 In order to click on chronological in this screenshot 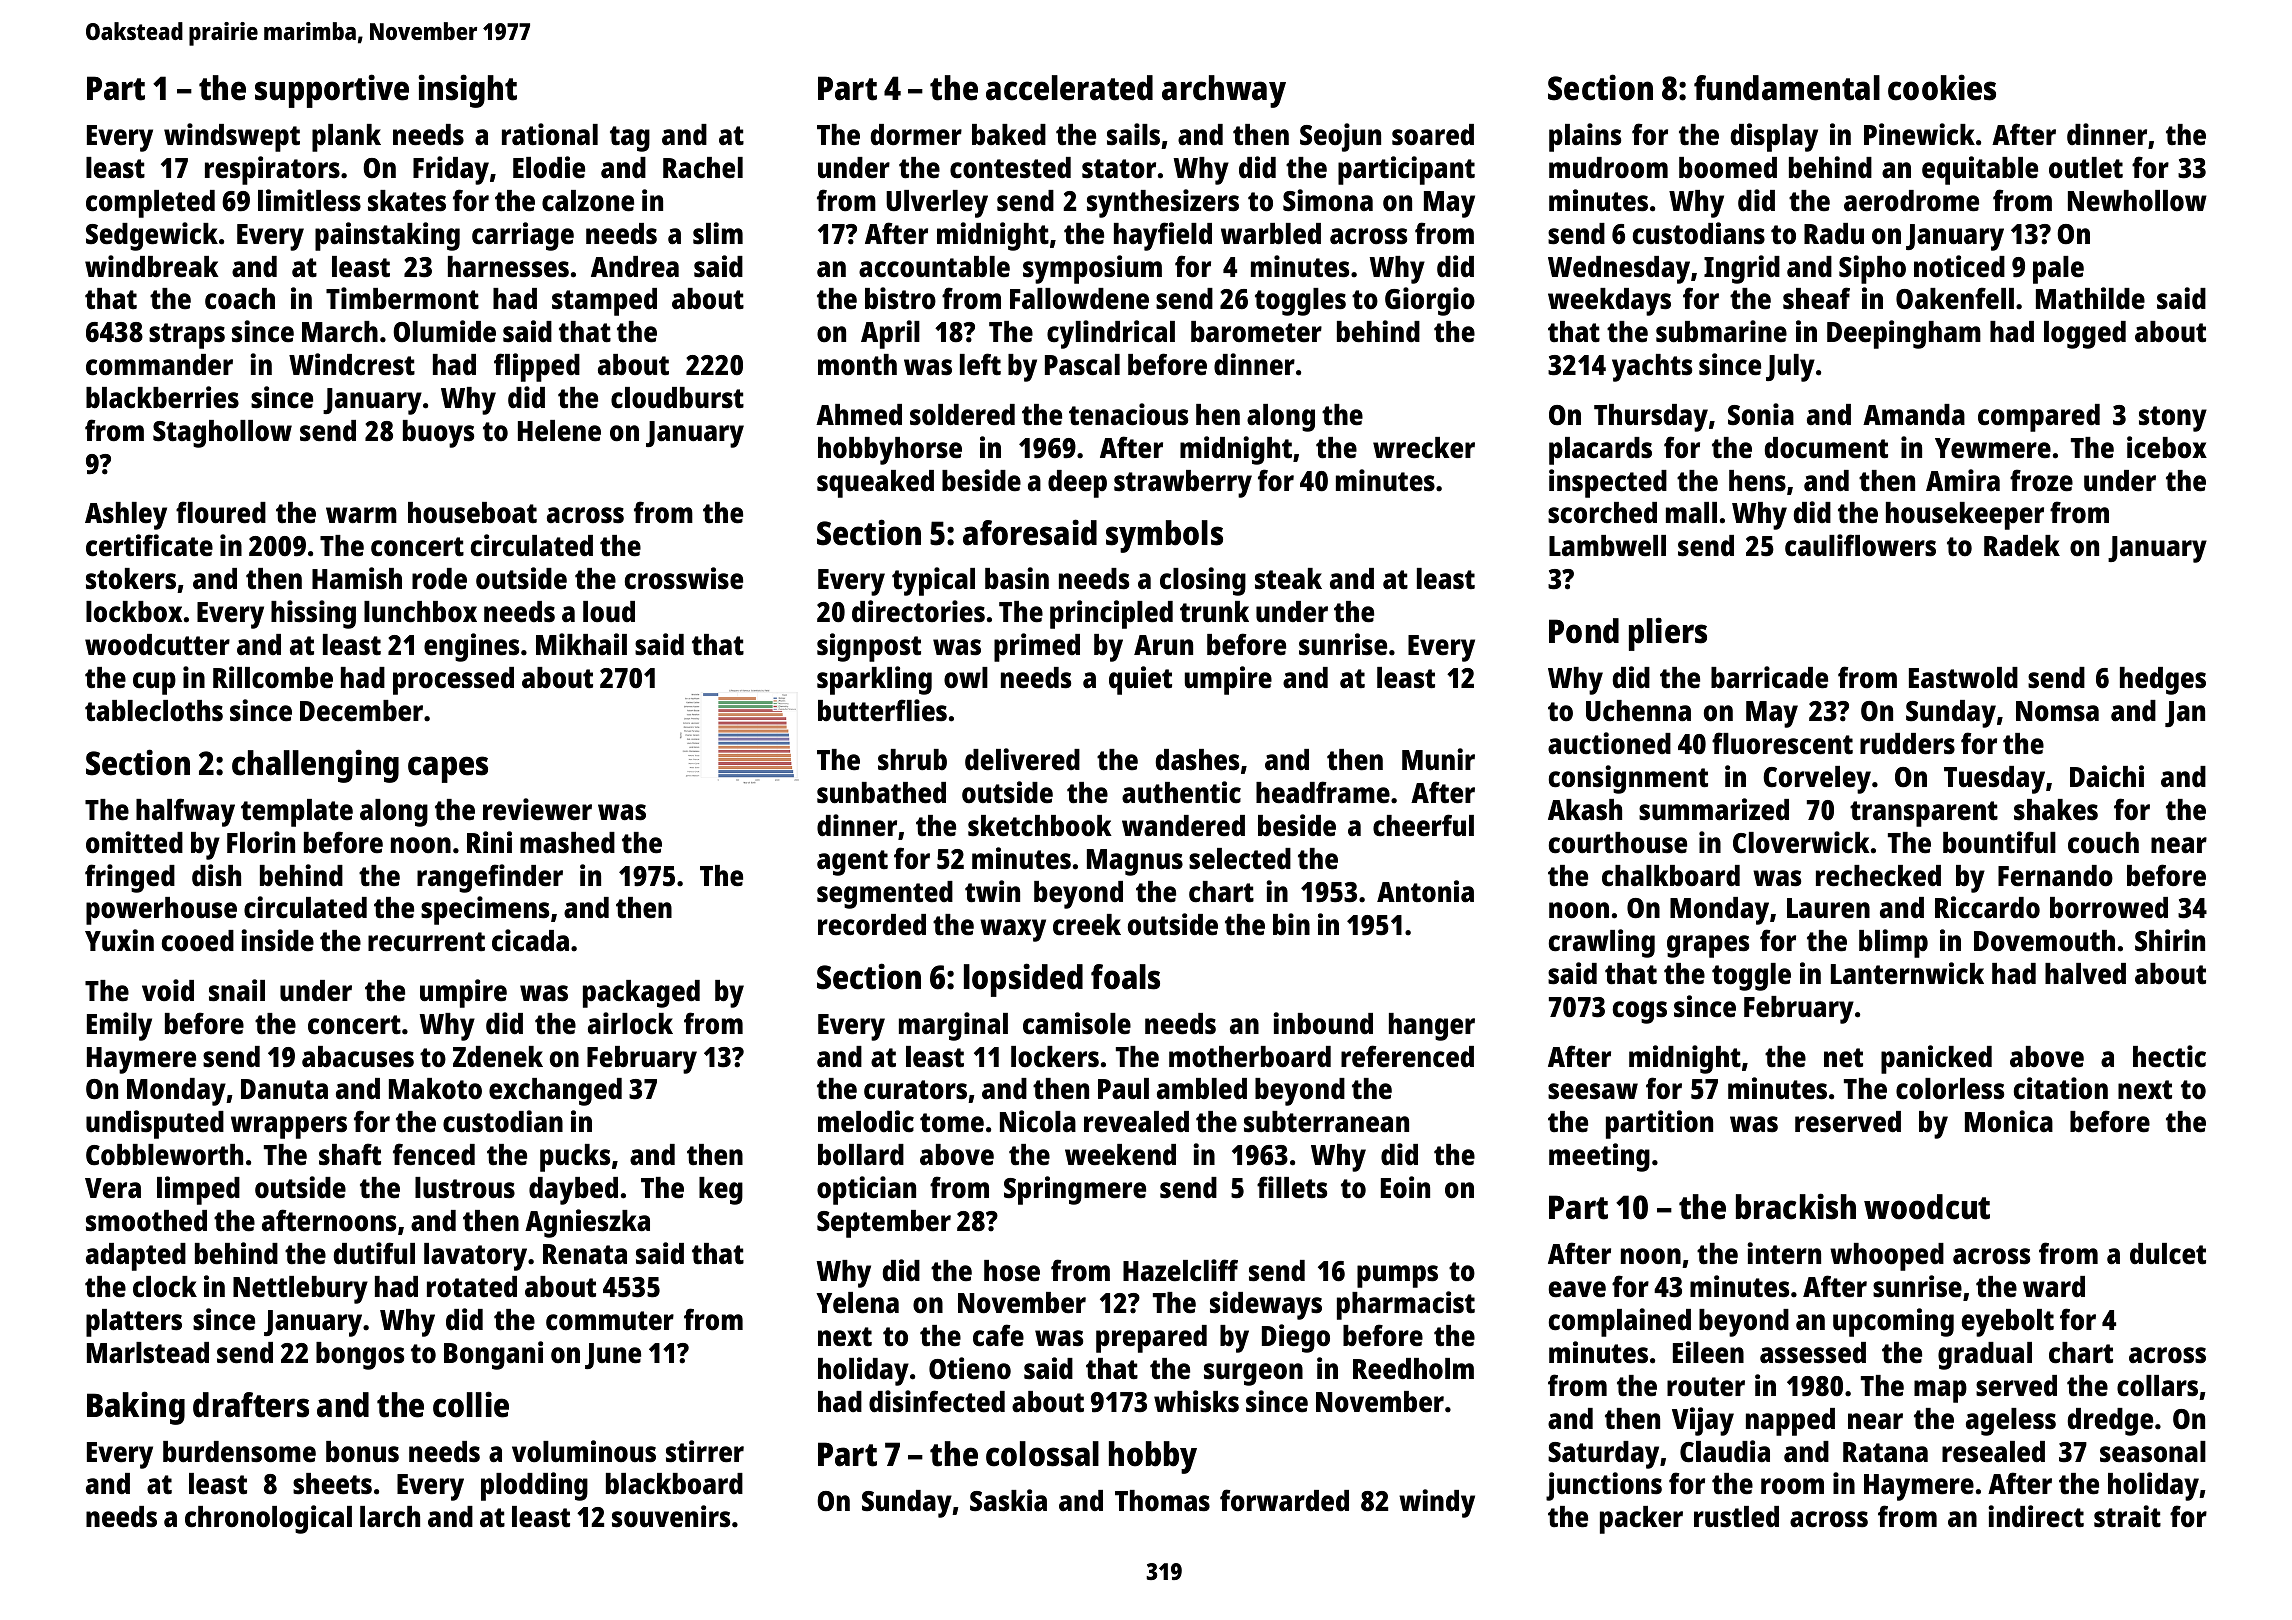, I will do `click(268, 1519)`.
